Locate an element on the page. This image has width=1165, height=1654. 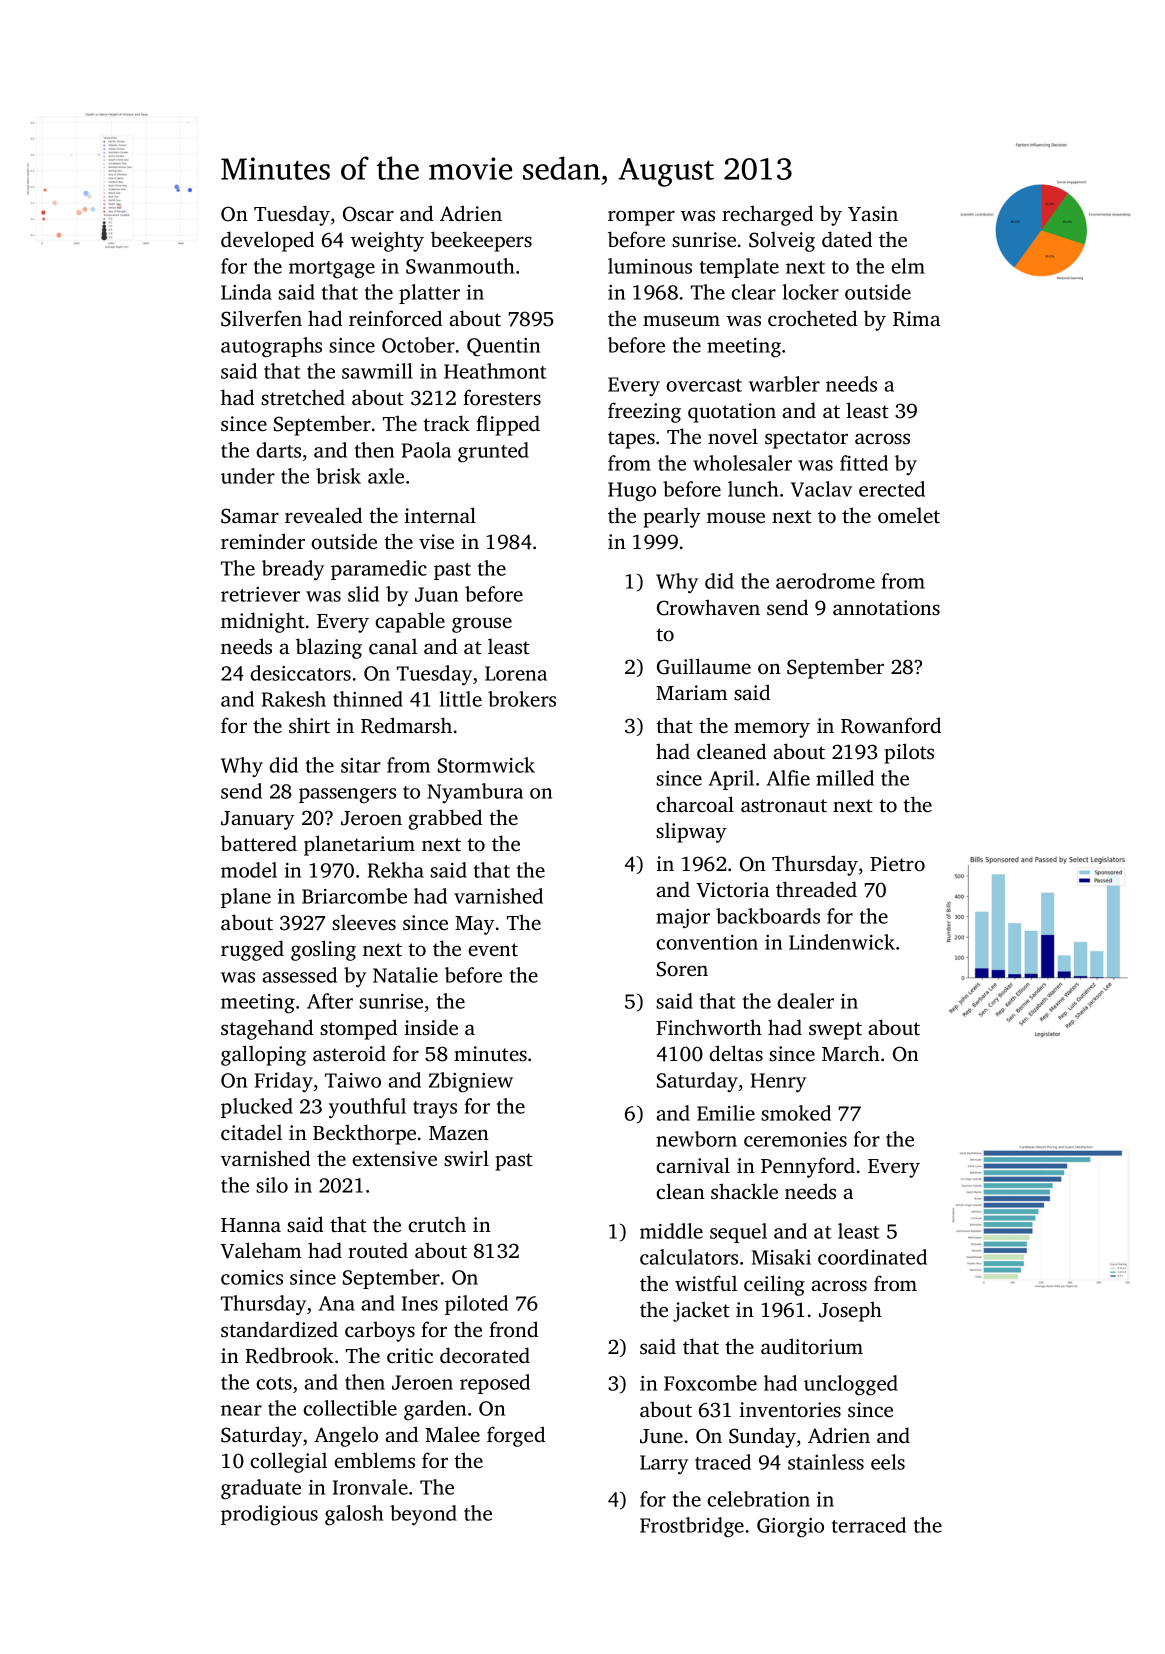
luminous is located at coordinates (650, 266).
